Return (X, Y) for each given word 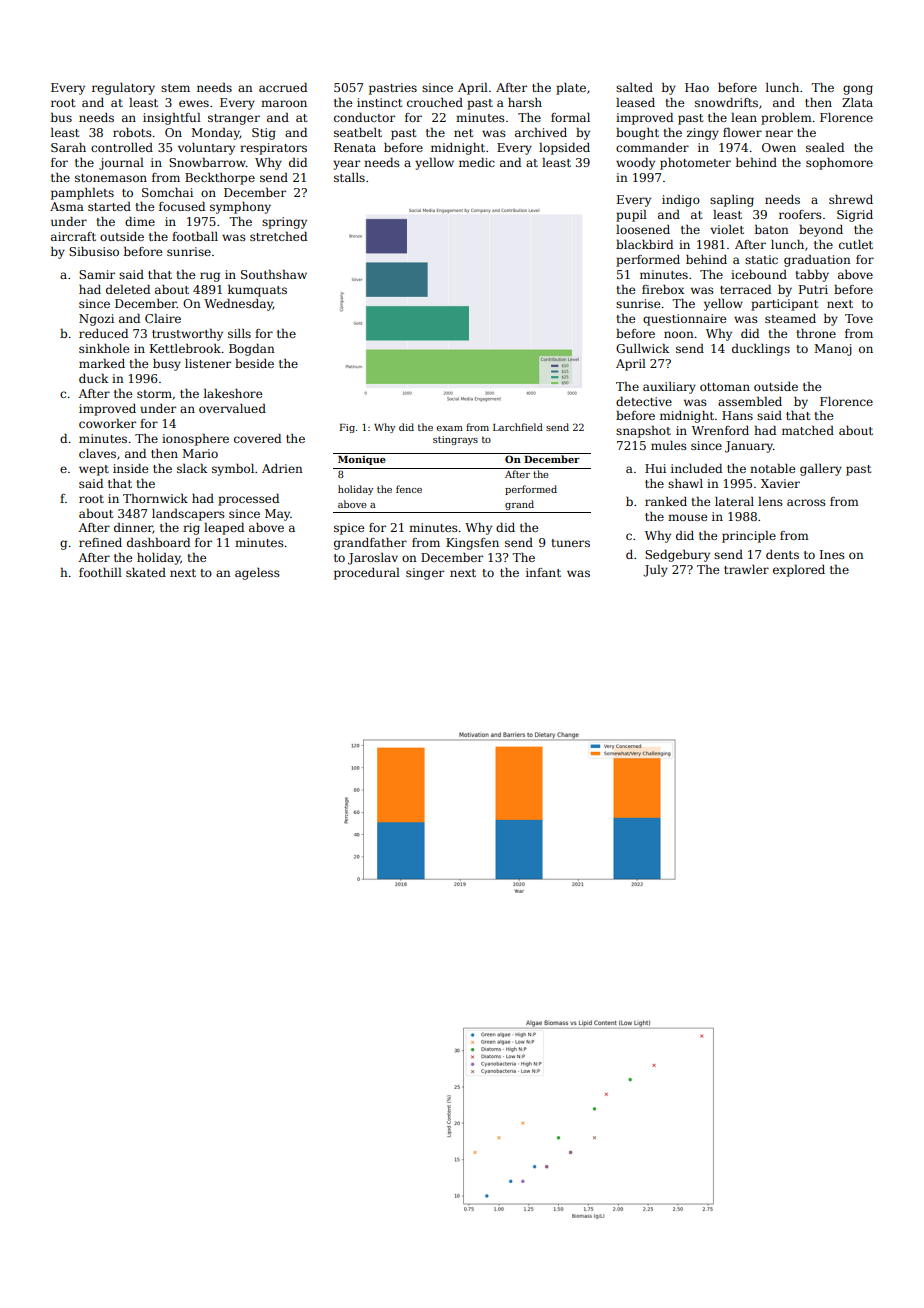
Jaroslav (373, 559)
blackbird (644, 244)
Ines (832, 554)
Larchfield (518, 427)
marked (102, 363)
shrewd (851, 199)
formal (570, 117)
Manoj (833, 350)
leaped (224, 529)
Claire (163, 318)
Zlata (857, 102)
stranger (234, 119)
